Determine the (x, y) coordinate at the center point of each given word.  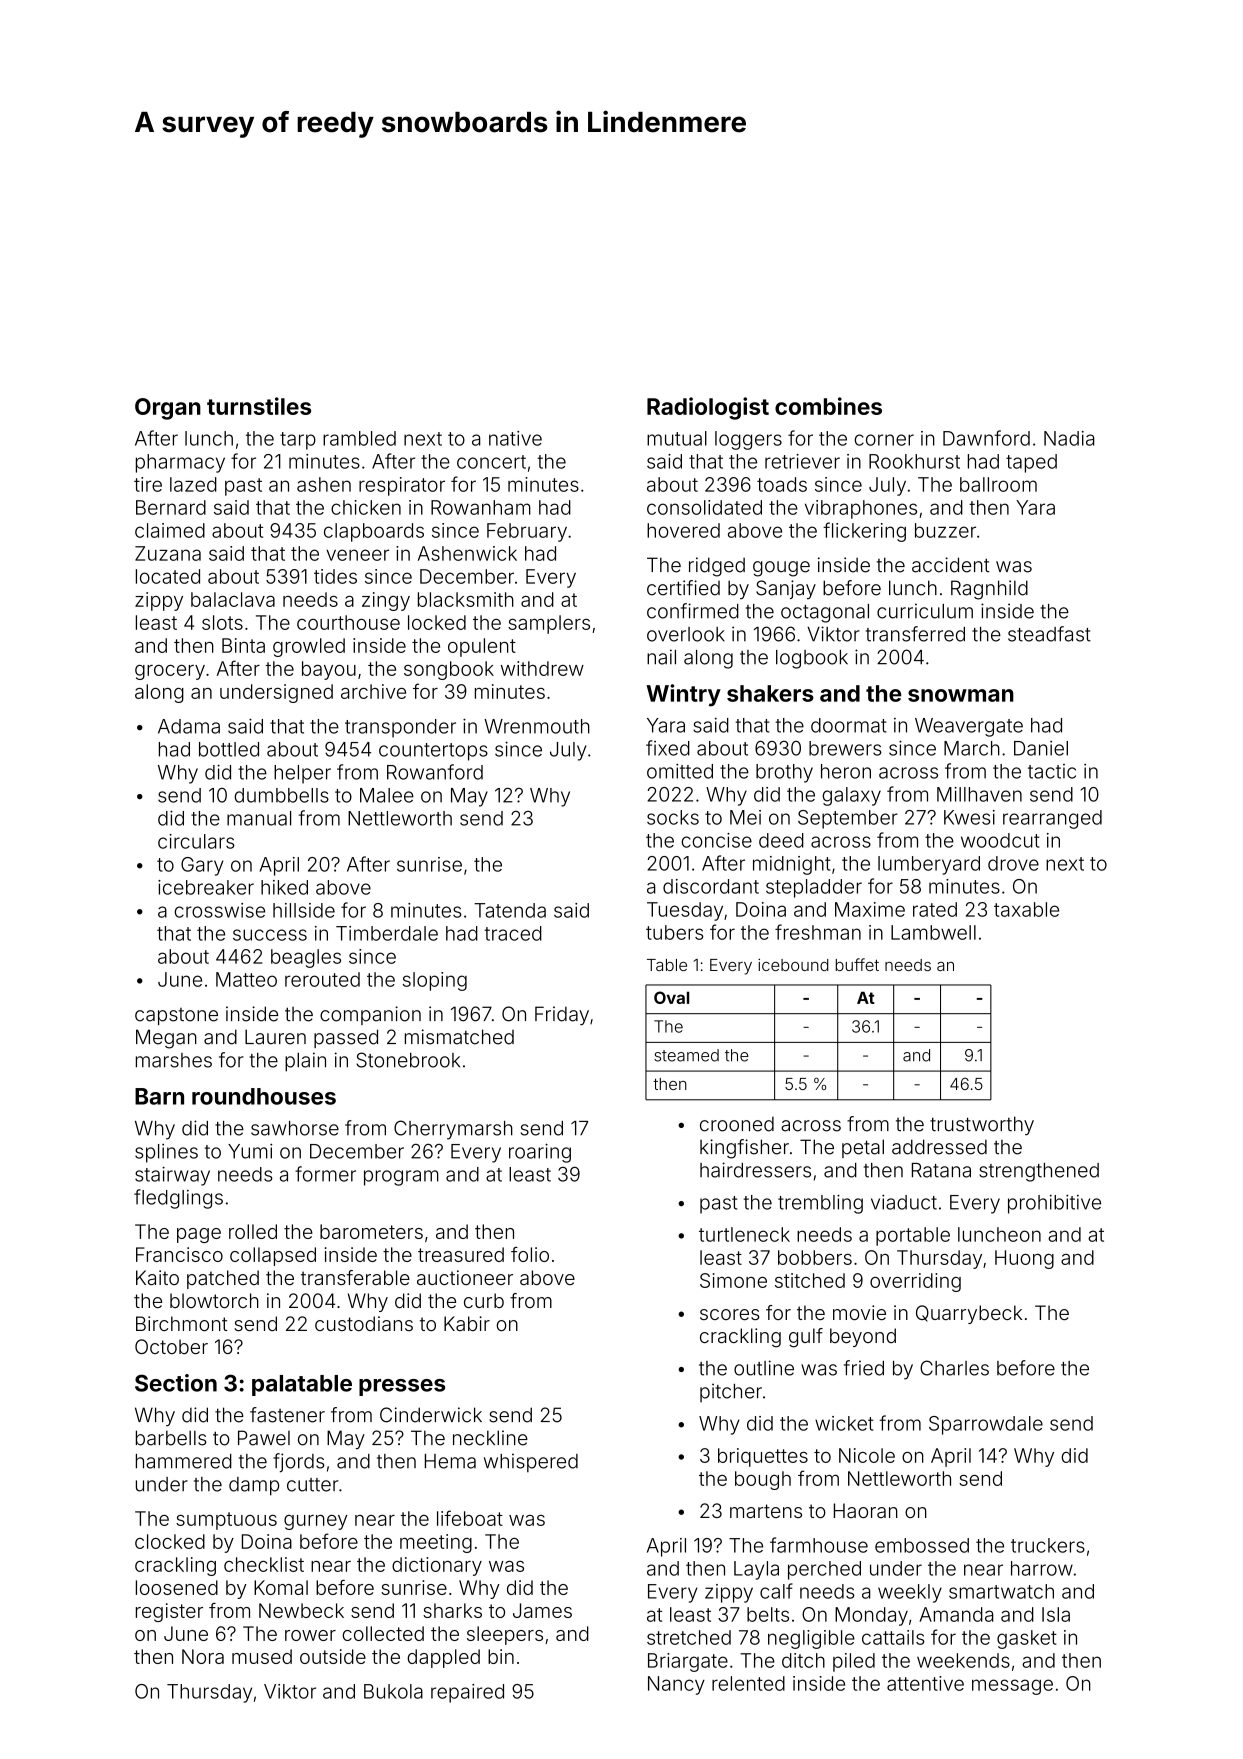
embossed (922, 1545)
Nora (203, 1656)
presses (402, 1387)
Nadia (1069, 438)
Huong (1024, 1259)
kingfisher (744, 1149)
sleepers (505, 1635)
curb (484, 1300)
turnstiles (259, 406)
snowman (961, 695)
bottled (229, 749)
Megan (166, 1039)
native (515, 438)
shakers (770, 693)
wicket (844, 1423)
